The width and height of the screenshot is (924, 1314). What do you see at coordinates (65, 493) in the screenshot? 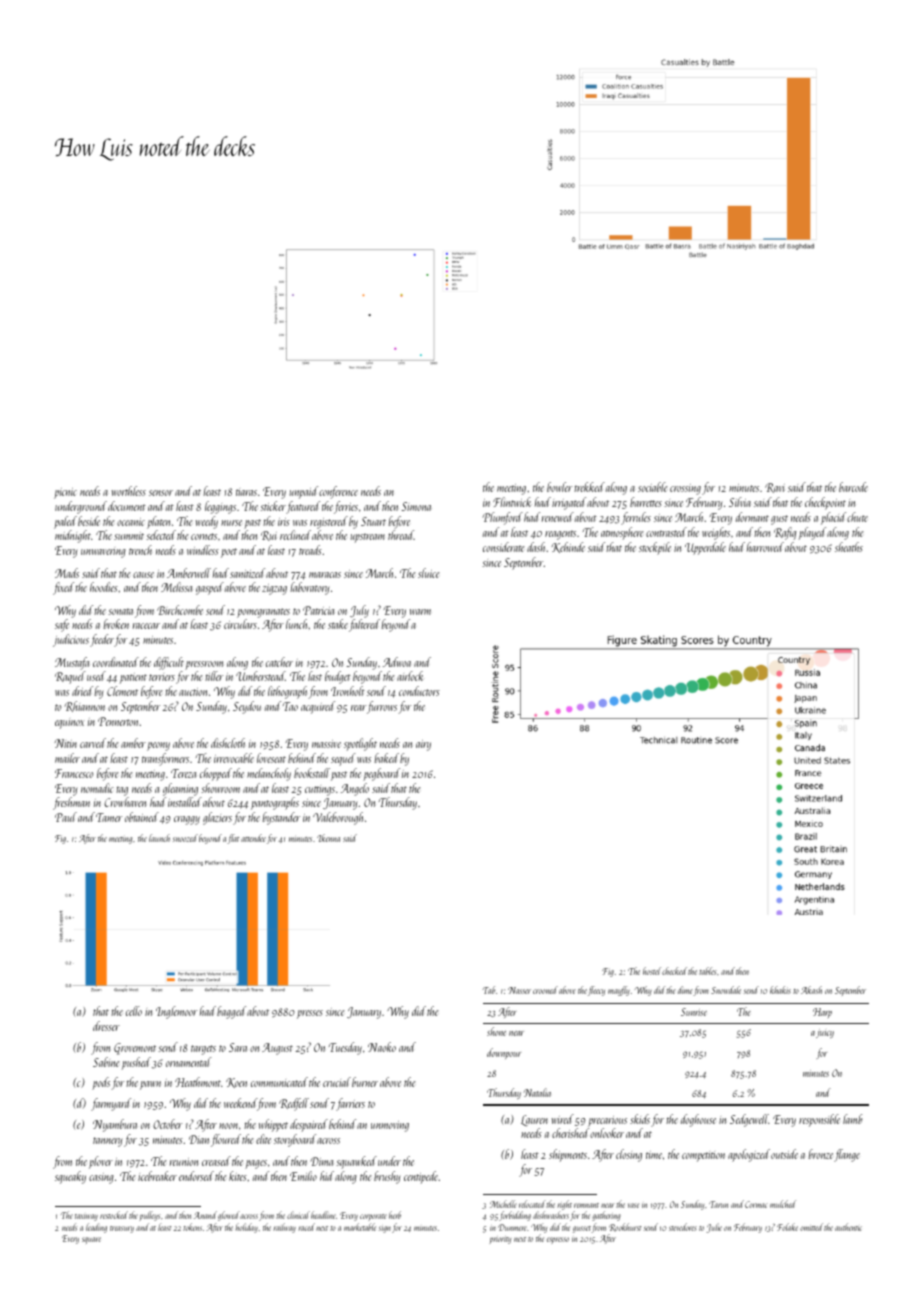
I see `picnic` at bounding box center [65, 493].
